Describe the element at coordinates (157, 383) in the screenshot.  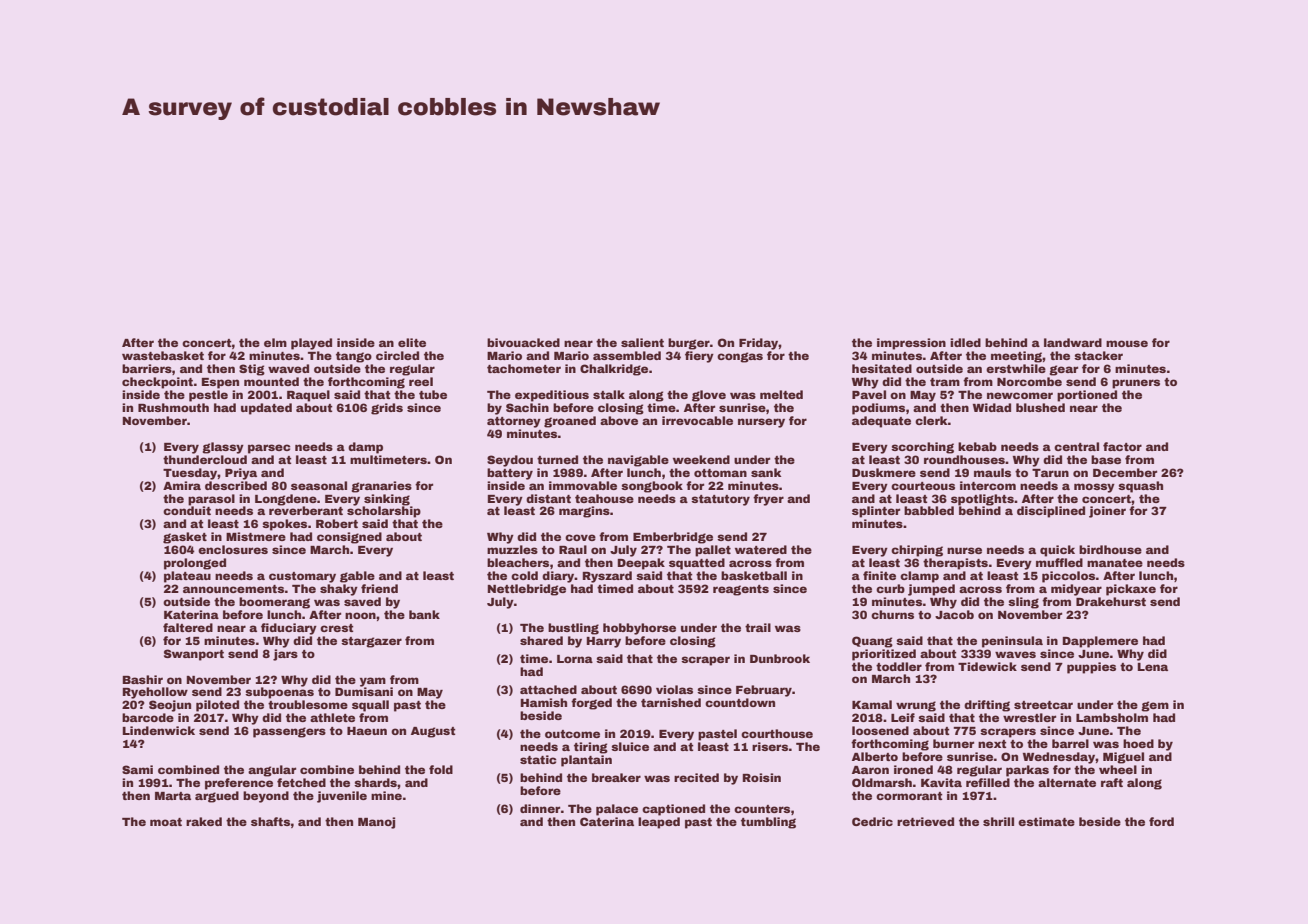
I see `checkpoint` at that location.
